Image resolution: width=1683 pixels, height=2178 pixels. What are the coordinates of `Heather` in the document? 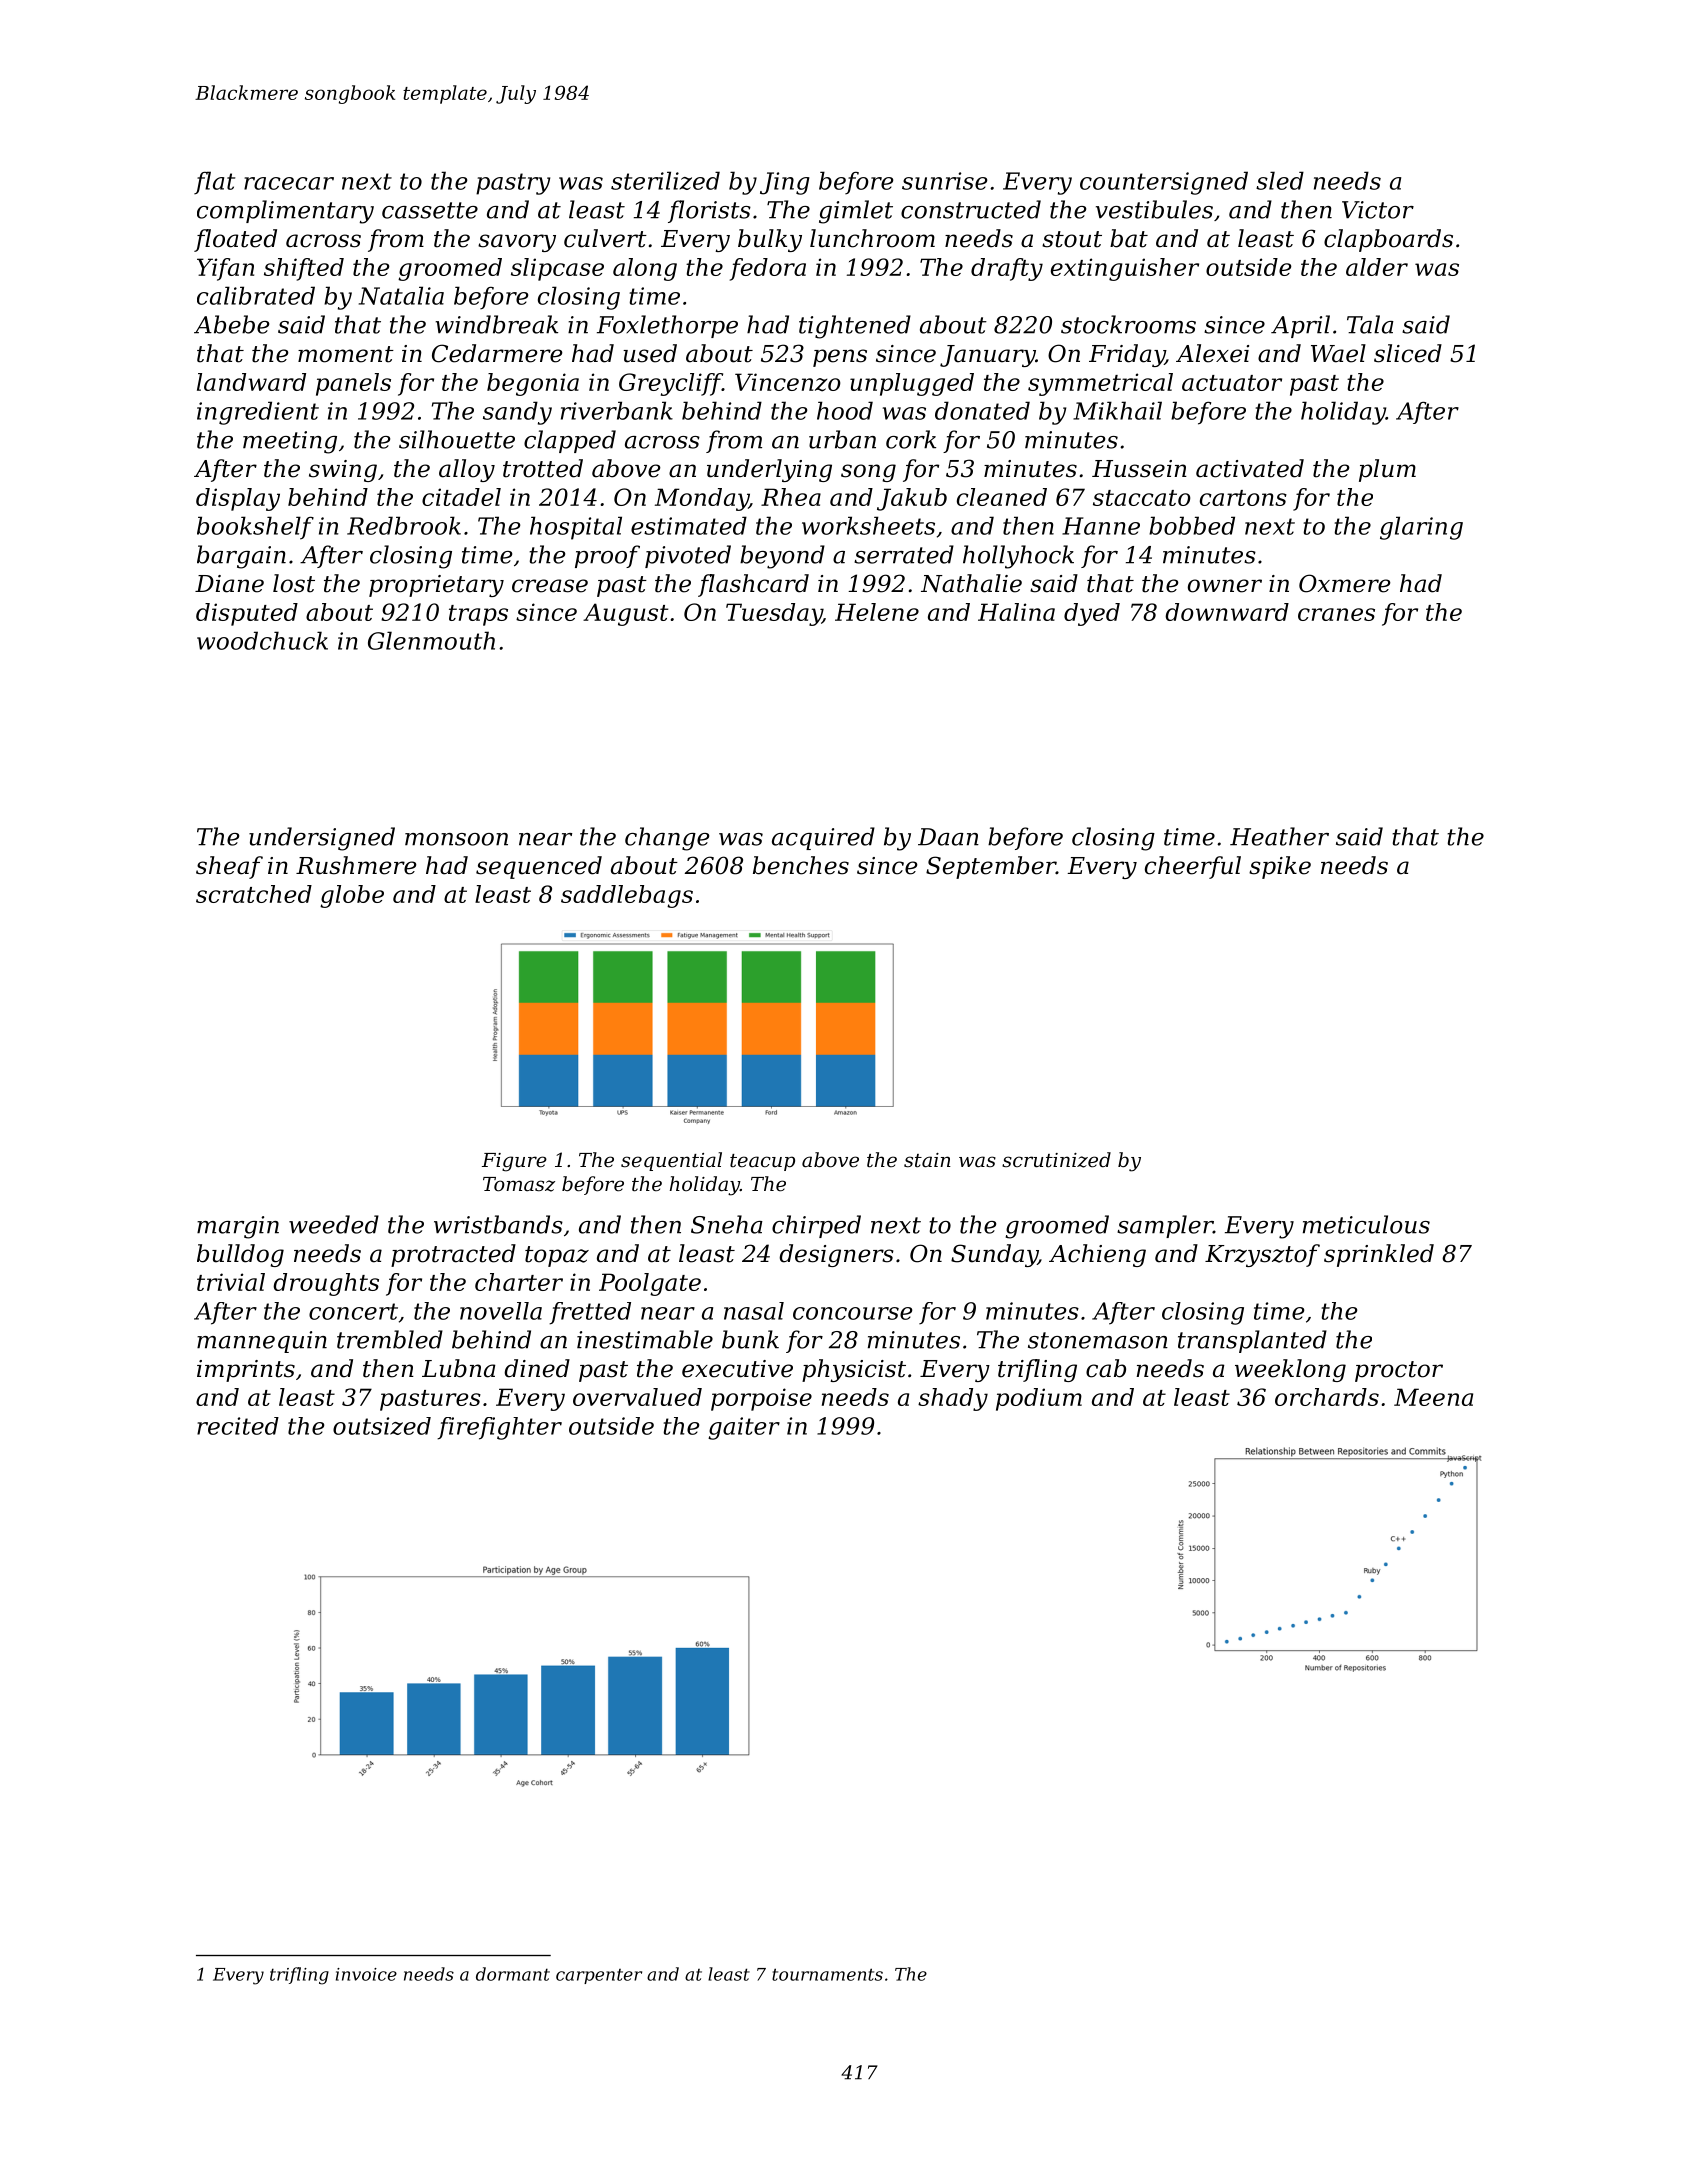 It's located at (1279, 836).
